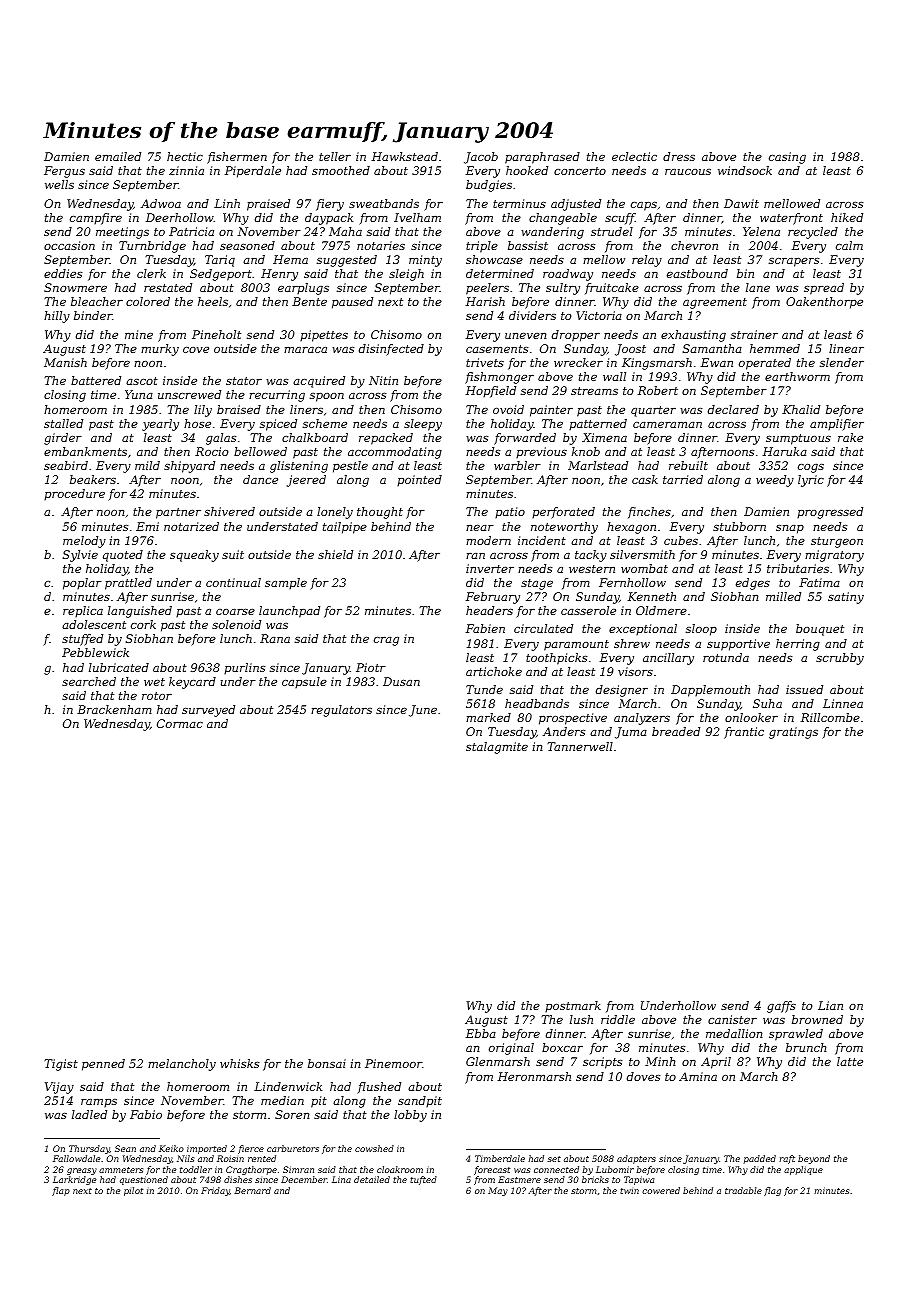  I want to click on Samantha, so click(712, 348).
